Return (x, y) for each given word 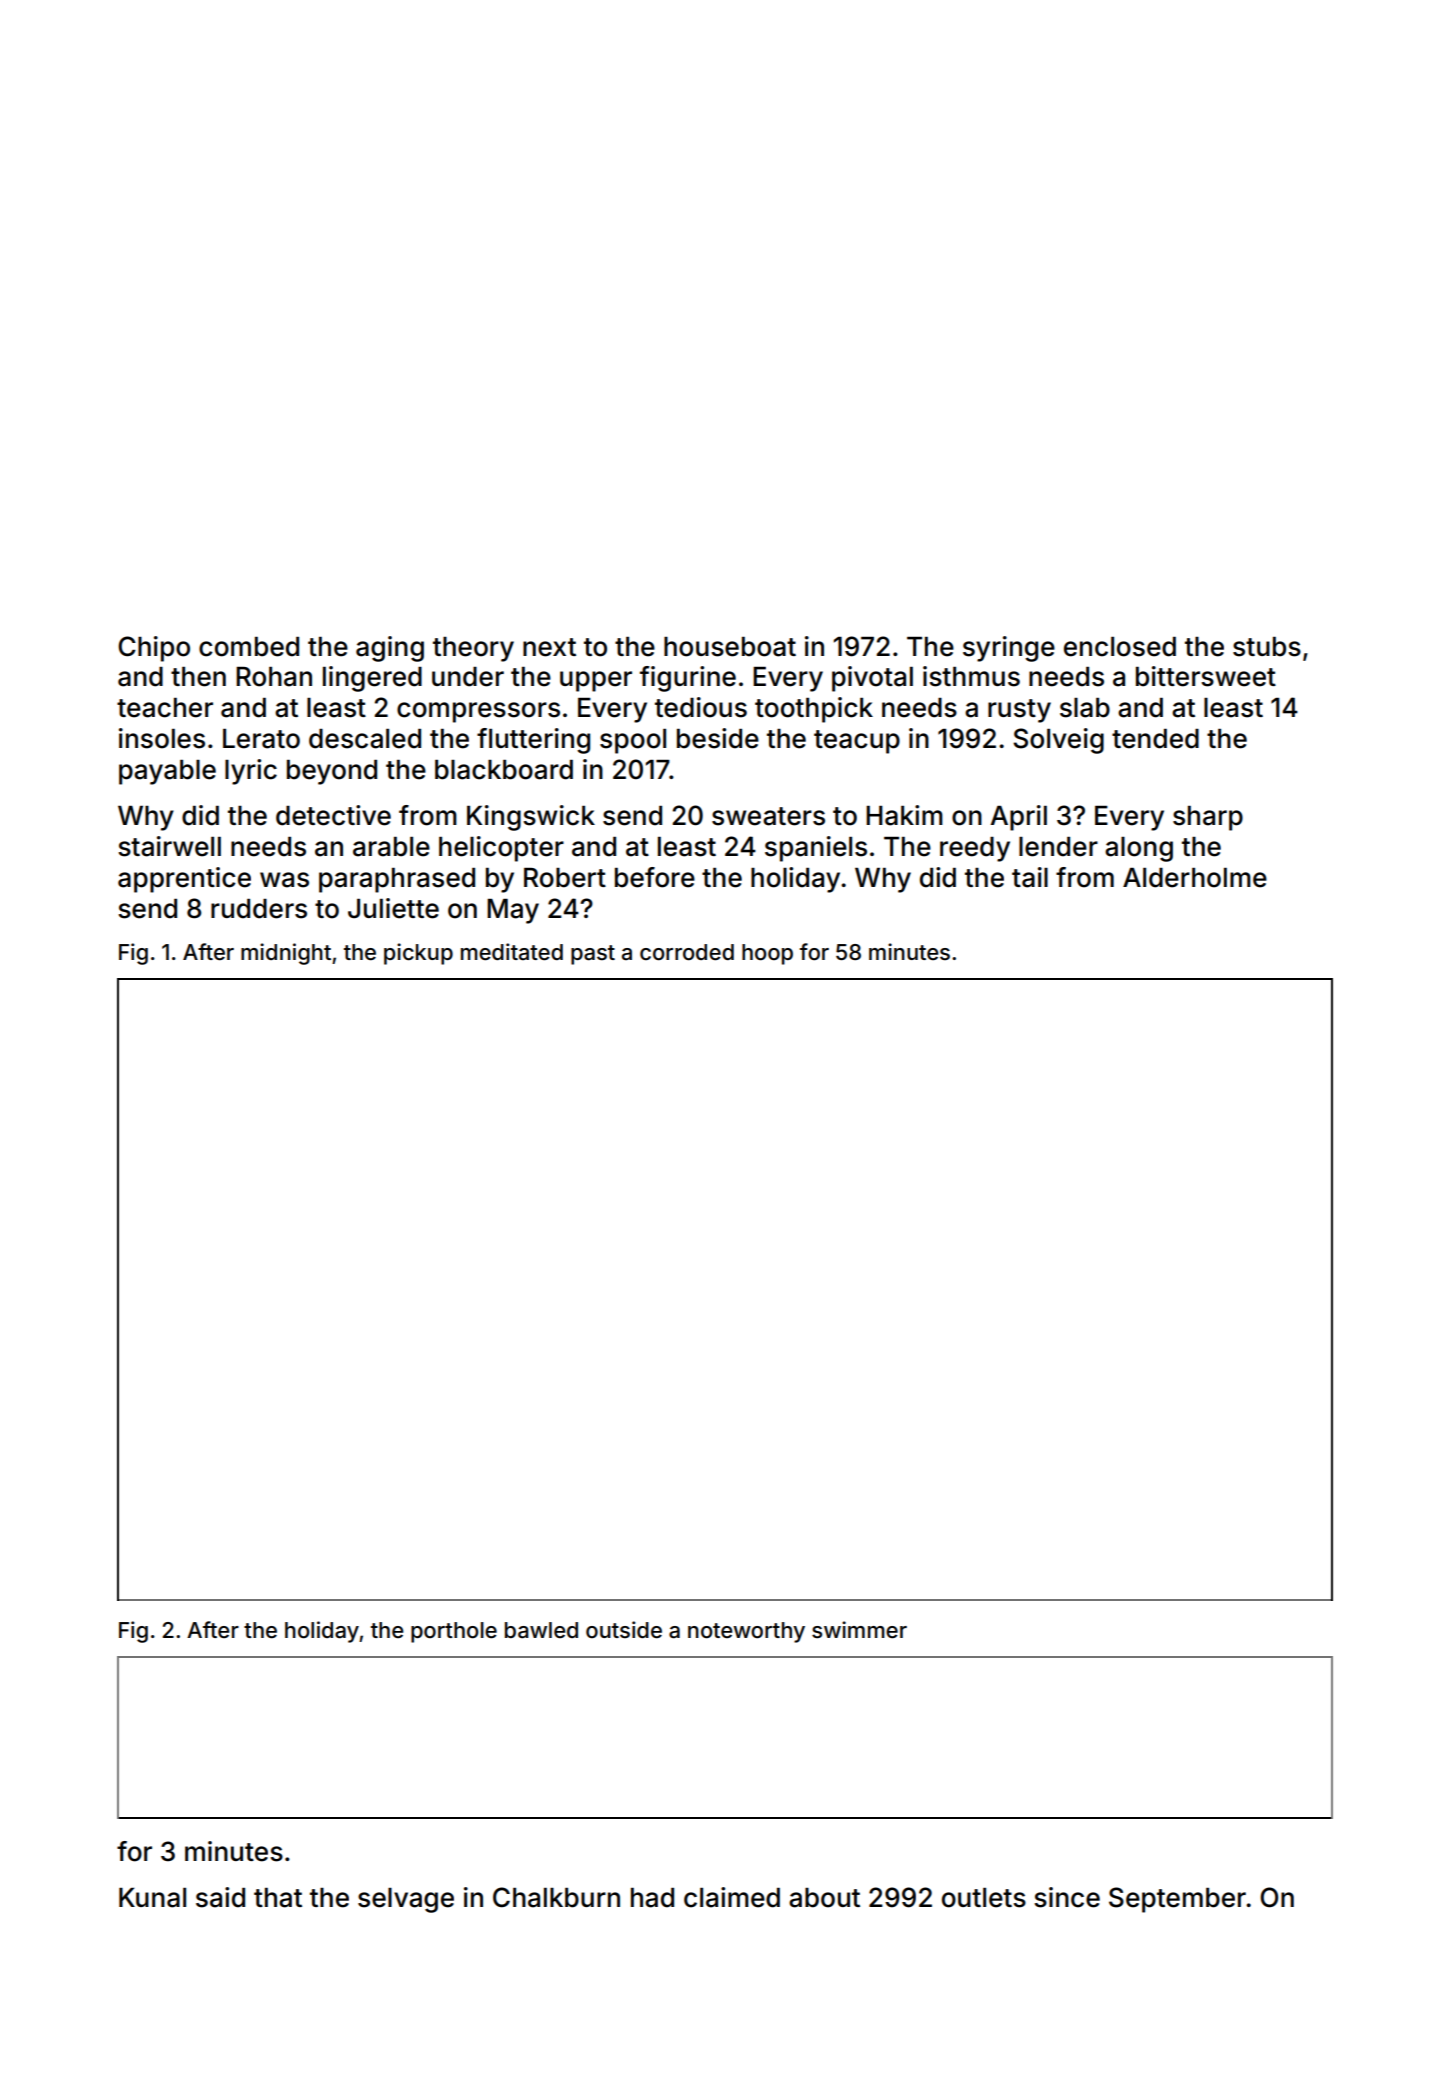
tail (1030, 877)
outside (624, 1630)
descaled (365, 739)
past (593, 955)
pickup (418, 954)
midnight (286, 954)
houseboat (730, 647)
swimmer (859, 1630)
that (278, 1898)
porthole (454, 1632)
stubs (1267, 647)
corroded (687, 952)
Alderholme (1195, 878)
